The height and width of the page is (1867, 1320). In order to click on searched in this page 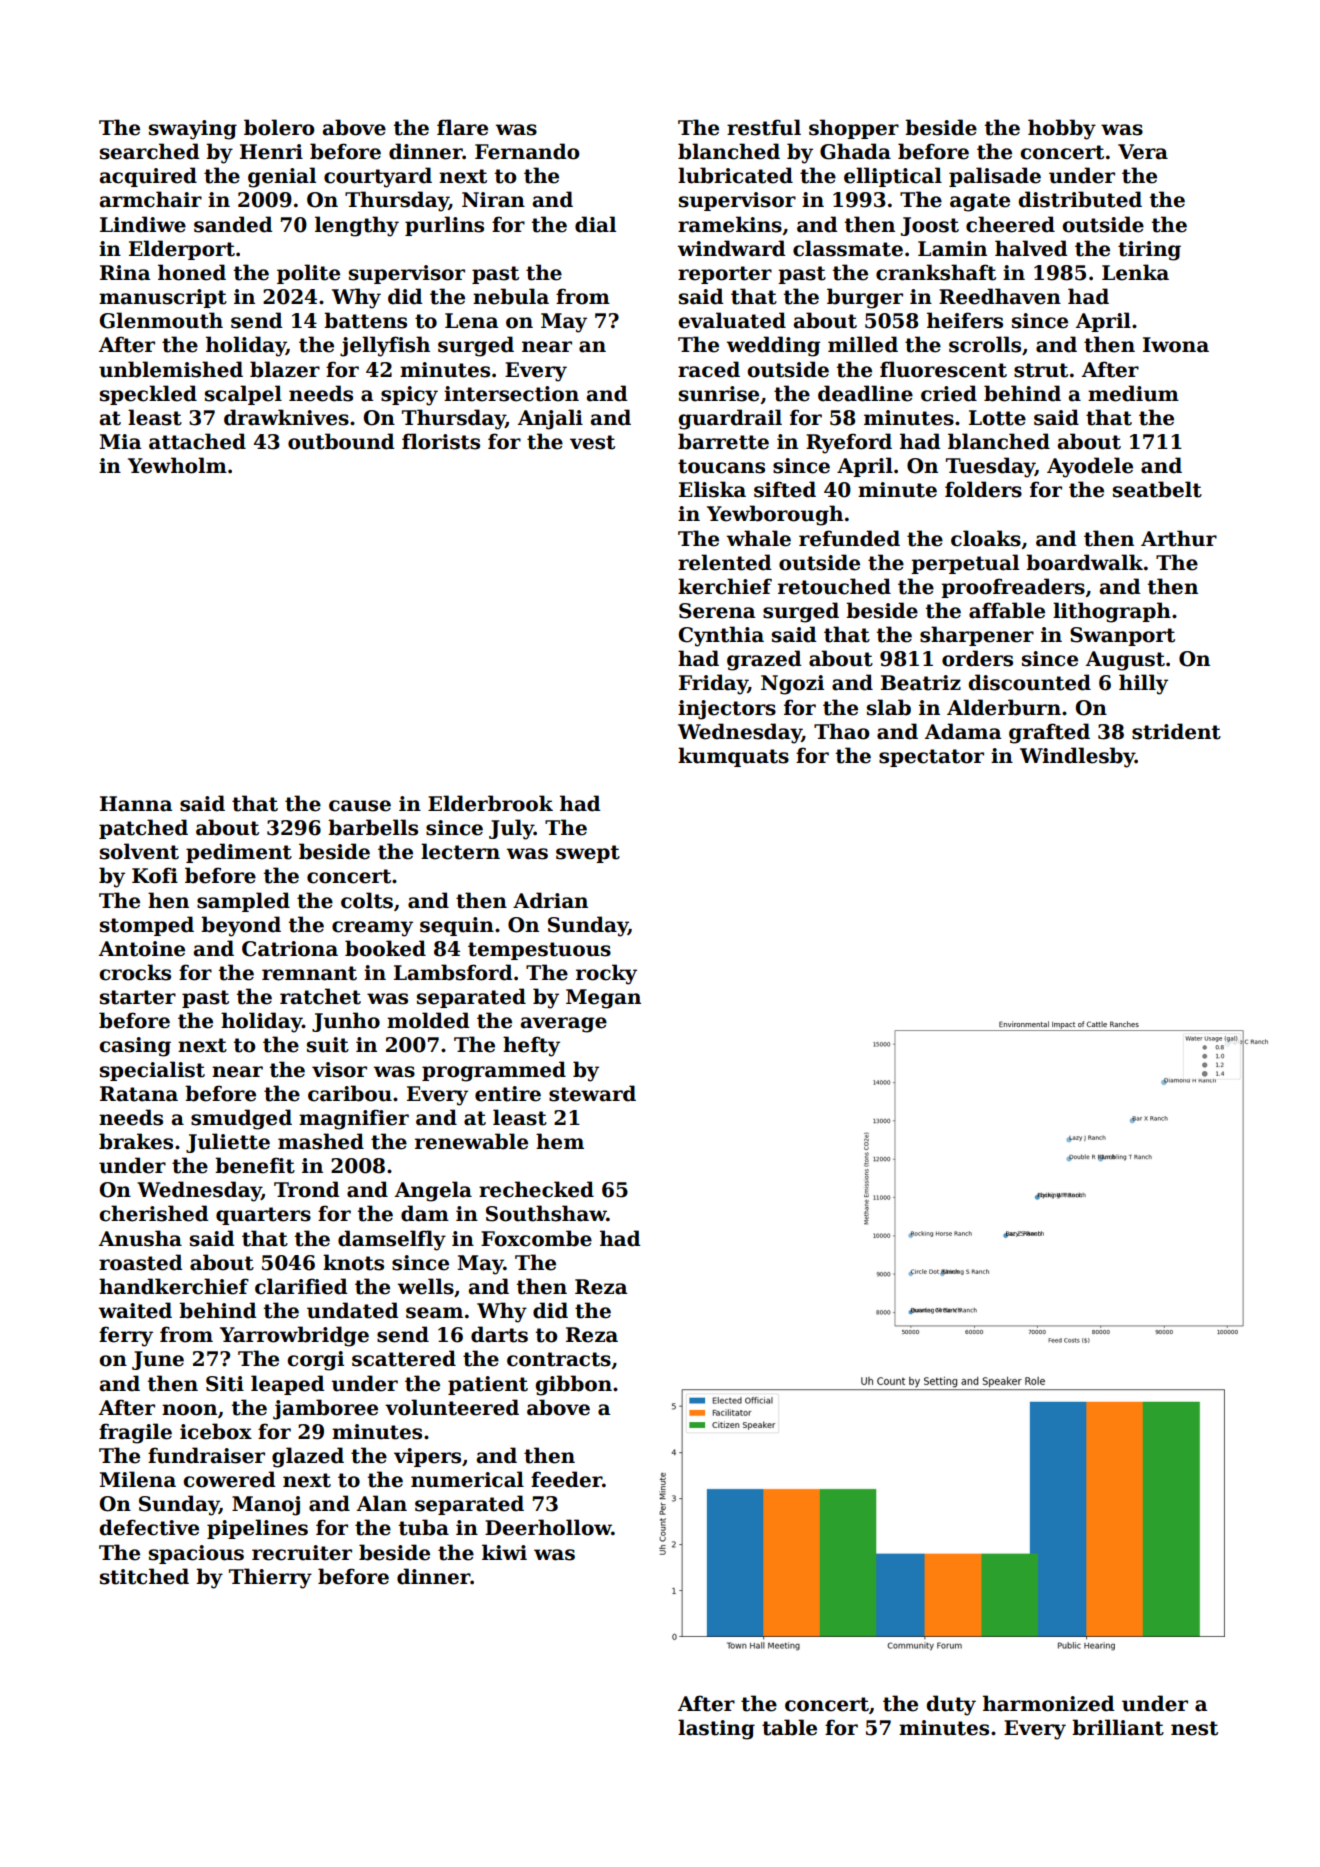, I will do `click(149, 151)`.
